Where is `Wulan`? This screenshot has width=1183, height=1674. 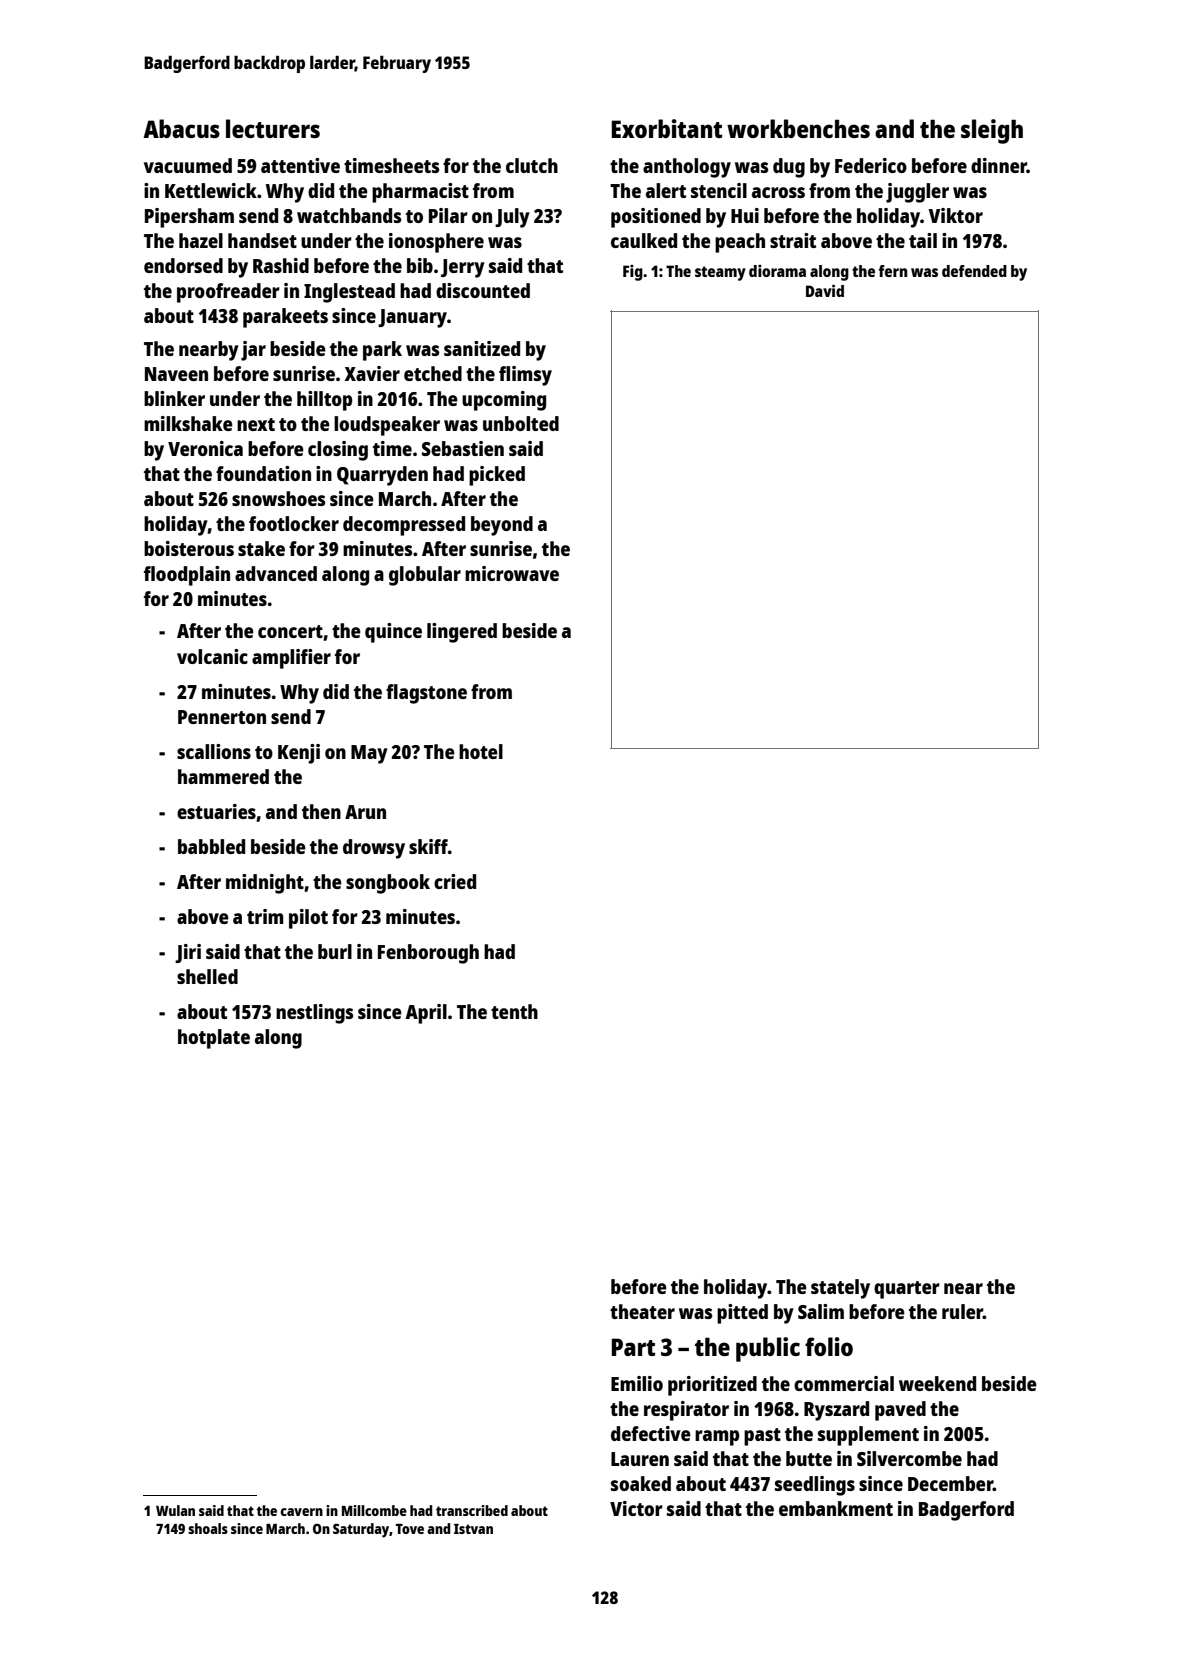
Wulan is located at coordinates (175, 1510).
